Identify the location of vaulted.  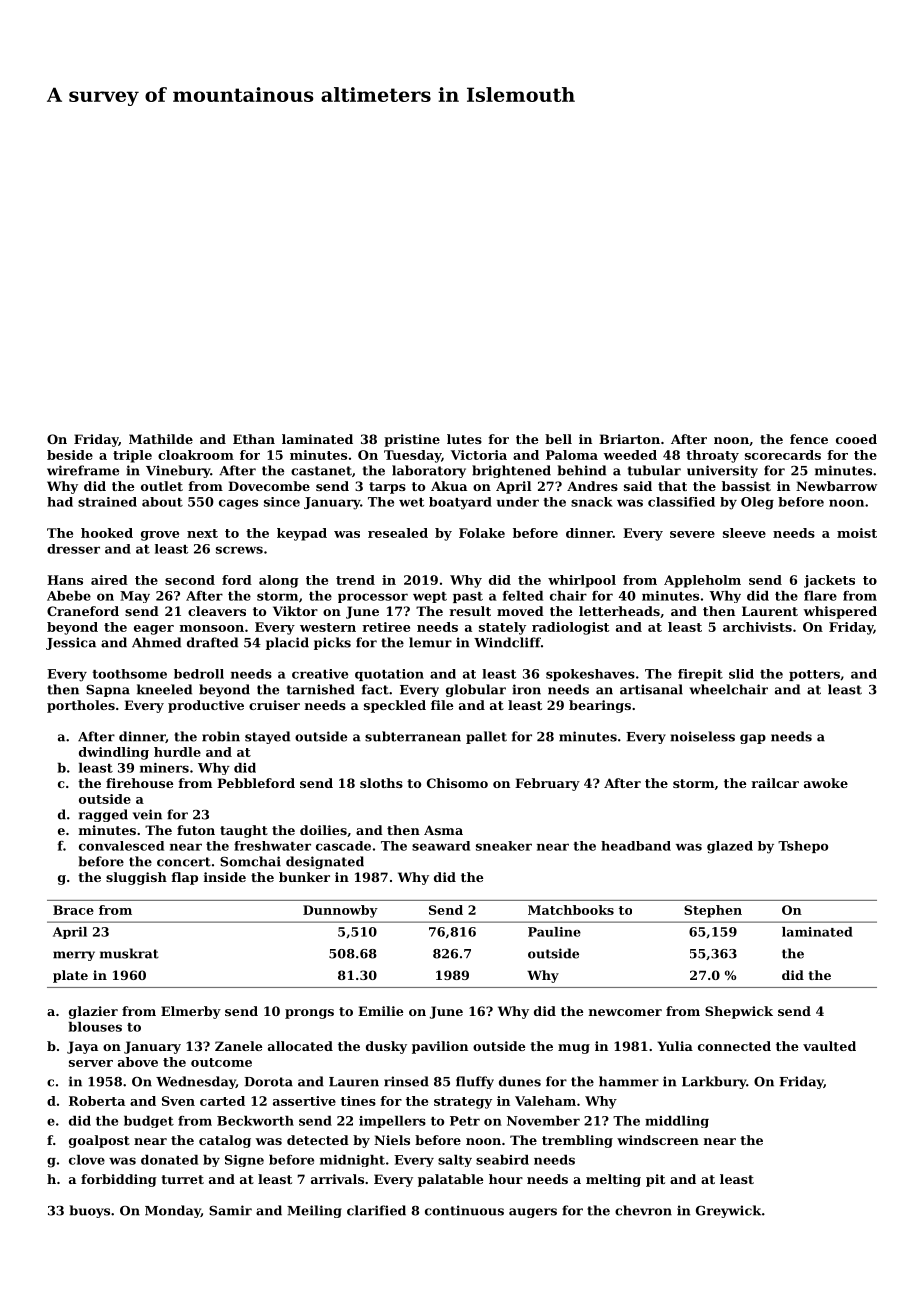
(829, 1046).
